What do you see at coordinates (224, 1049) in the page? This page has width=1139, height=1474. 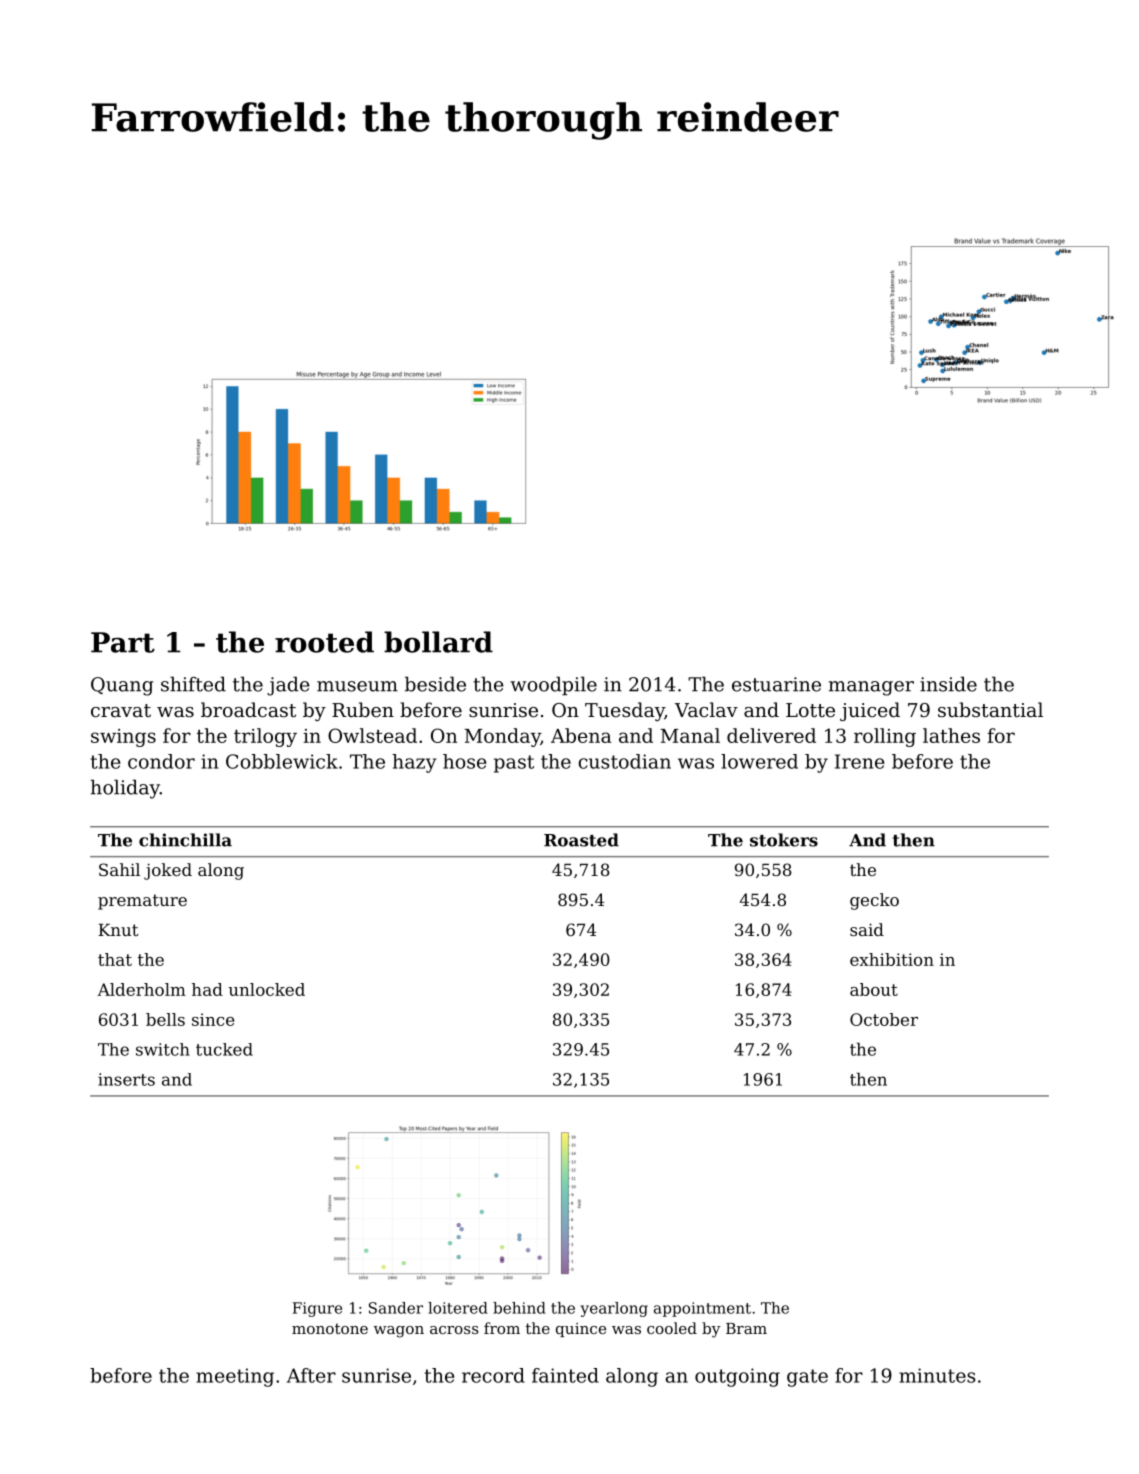 I see `tucked` at bounding box center [224, 1049].
